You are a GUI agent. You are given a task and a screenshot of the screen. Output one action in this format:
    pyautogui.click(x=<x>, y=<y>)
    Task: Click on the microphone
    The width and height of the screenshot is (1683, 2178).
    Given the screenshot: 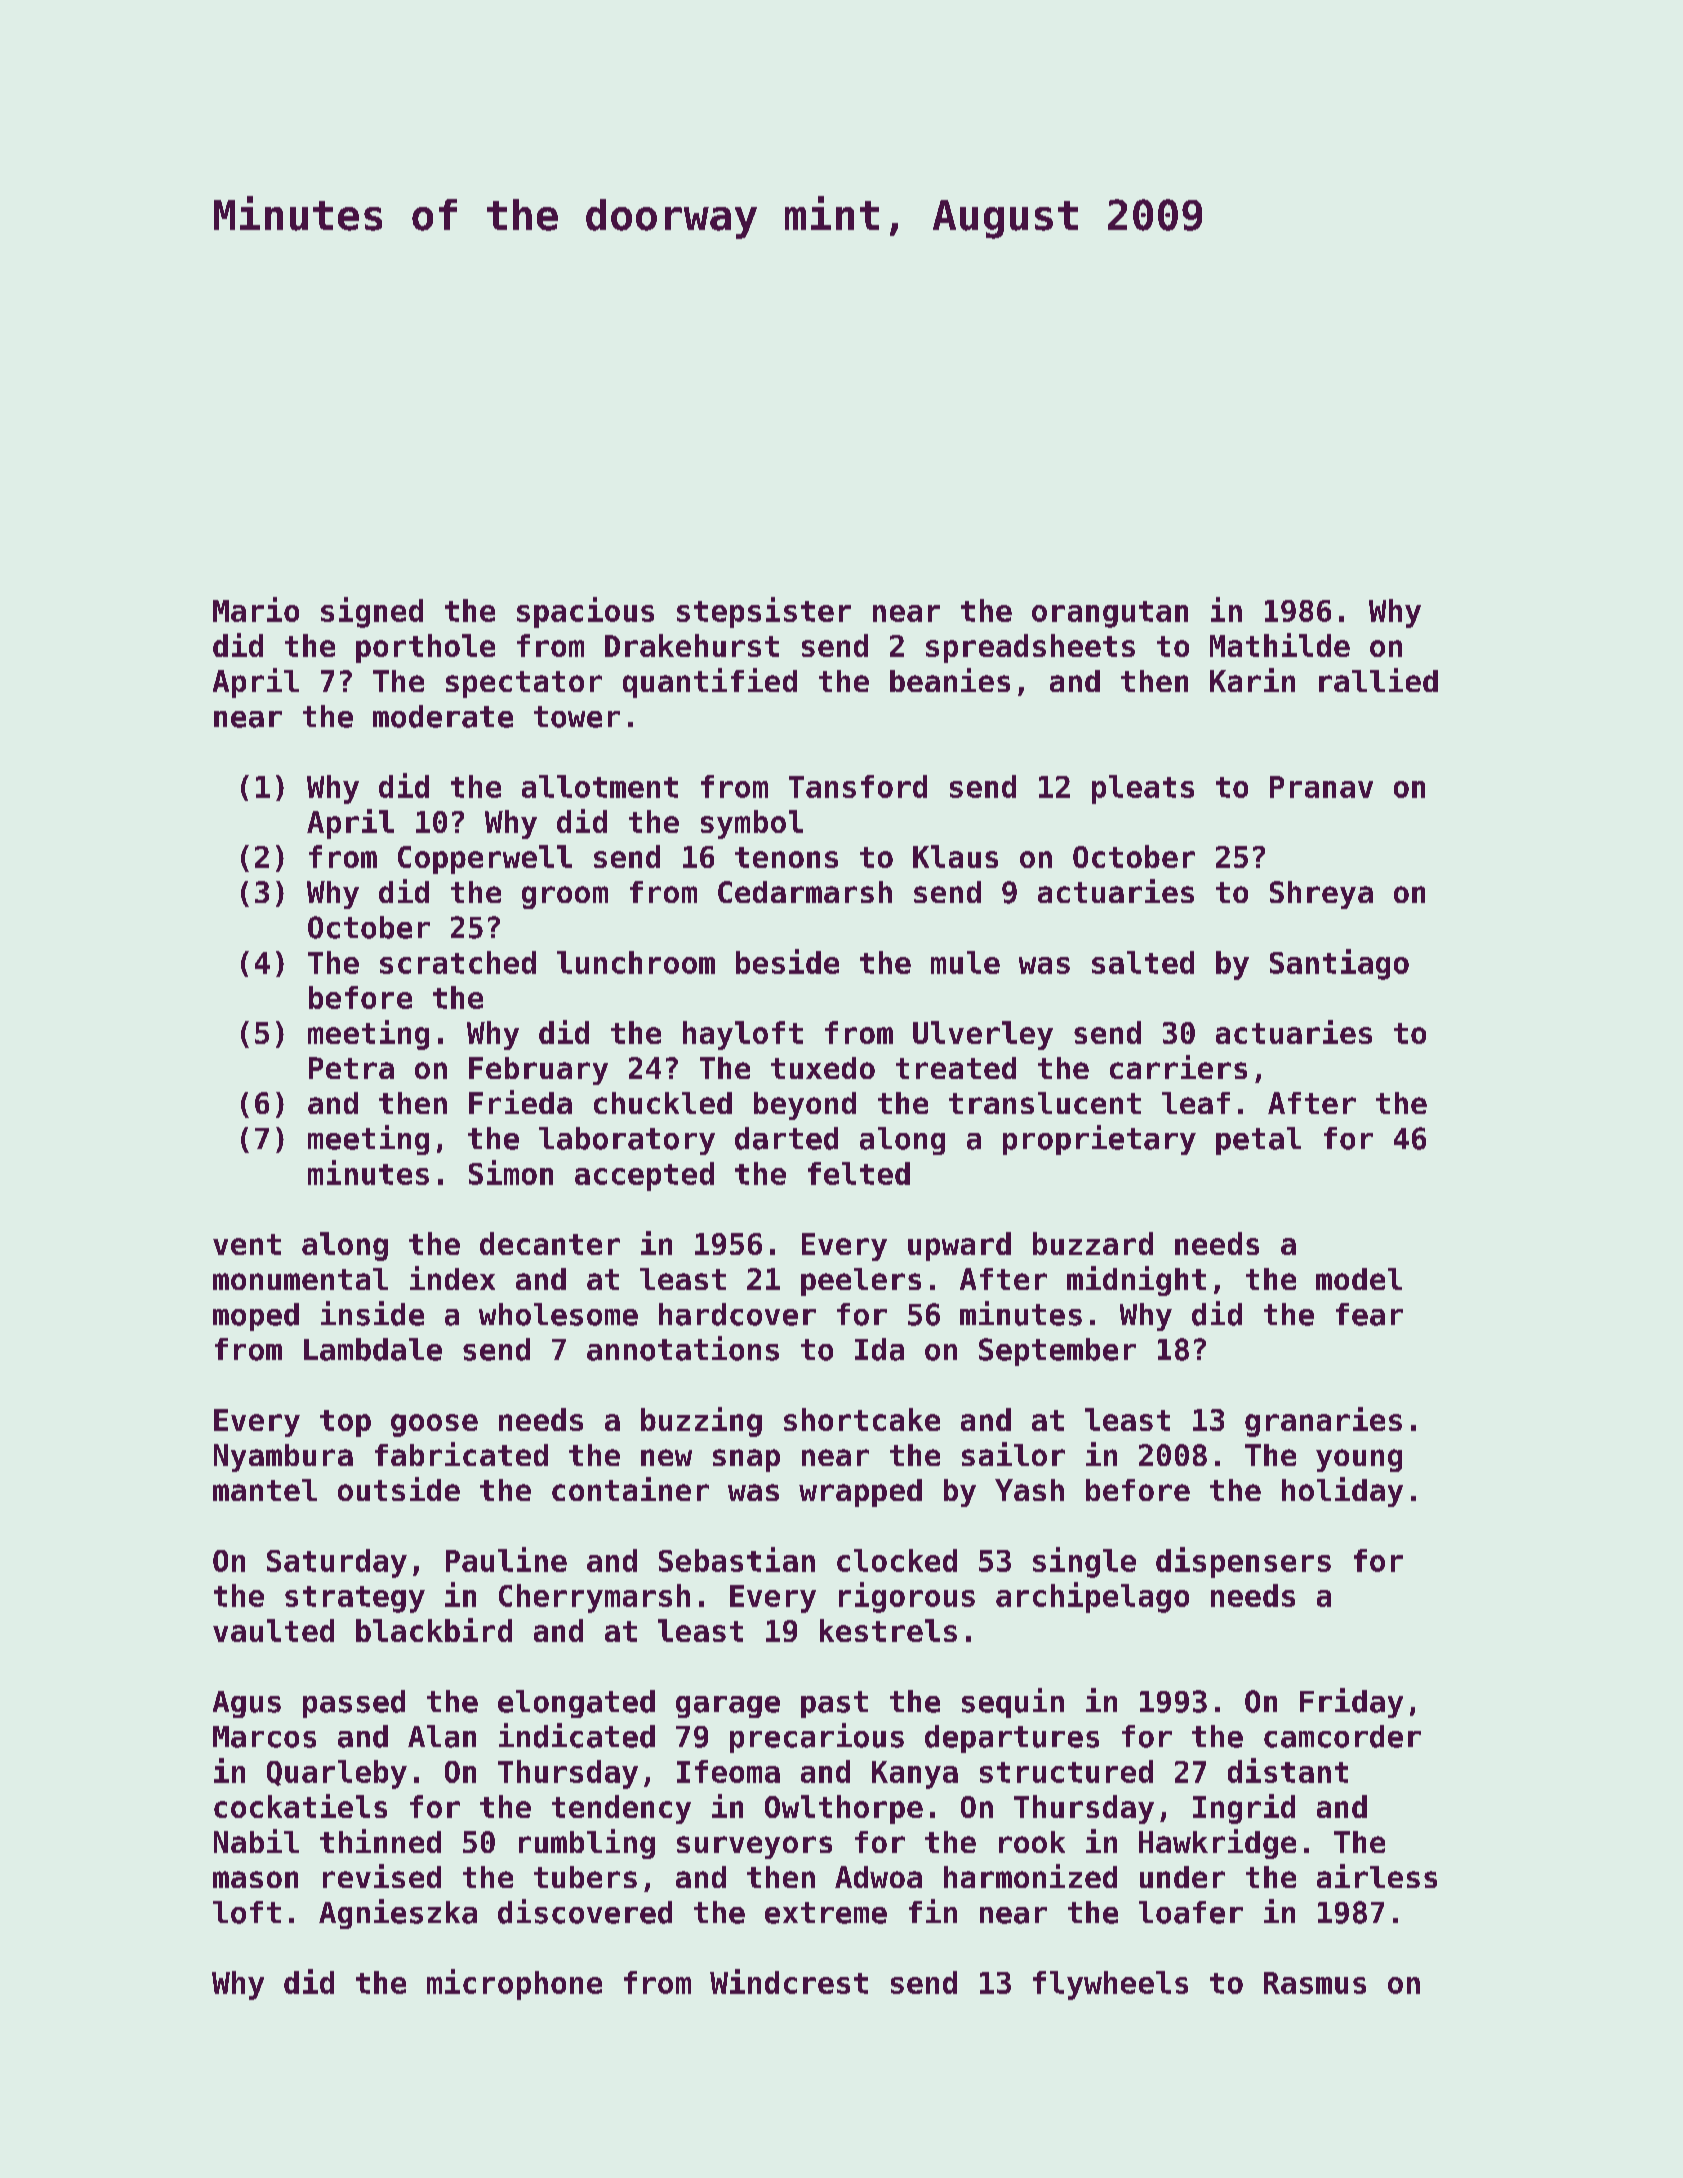 What is the action you would take?
    pyautogui.click(x=514, y=1984)
